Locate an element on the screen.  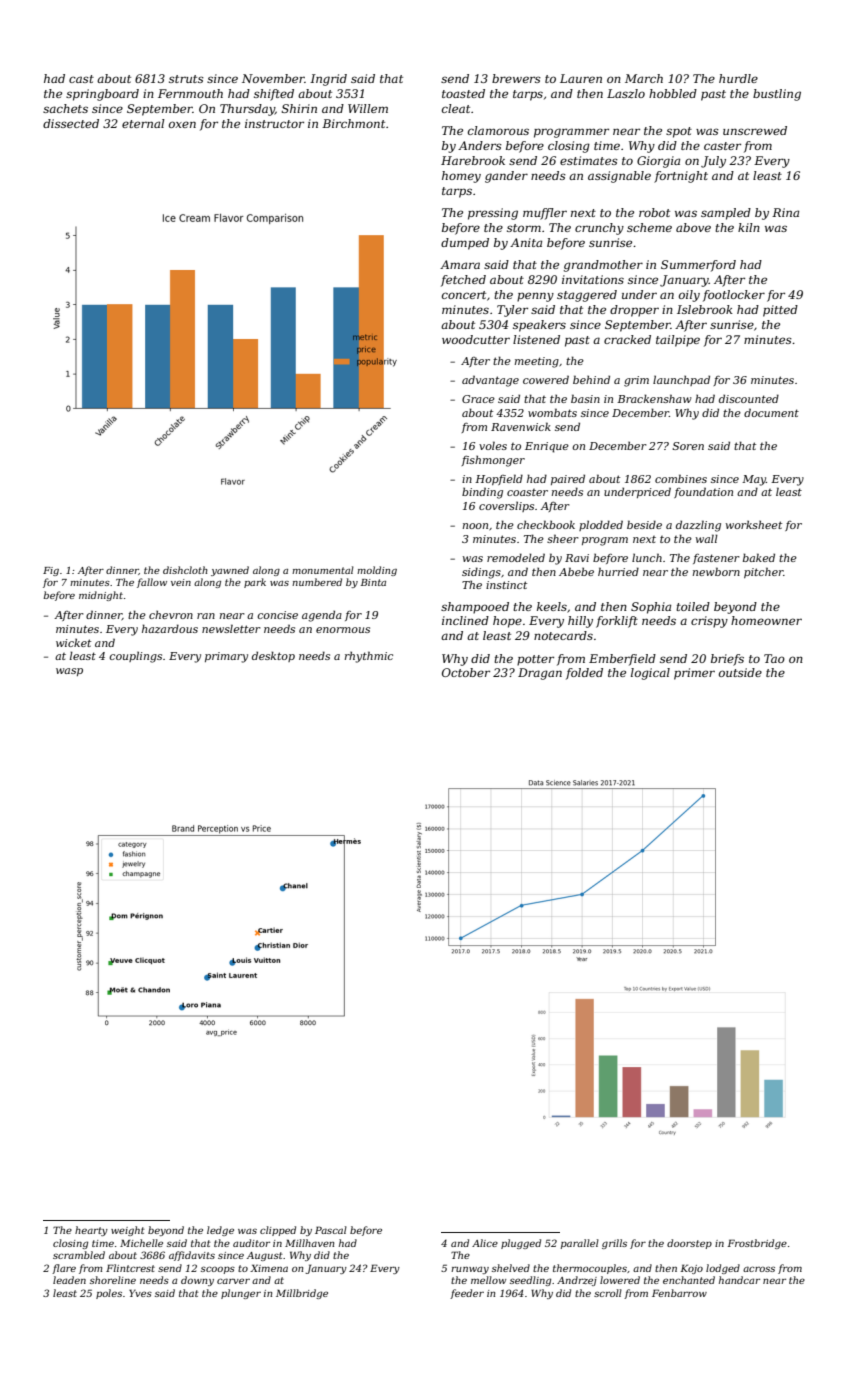
folded is located at coordinates (584, 674).
